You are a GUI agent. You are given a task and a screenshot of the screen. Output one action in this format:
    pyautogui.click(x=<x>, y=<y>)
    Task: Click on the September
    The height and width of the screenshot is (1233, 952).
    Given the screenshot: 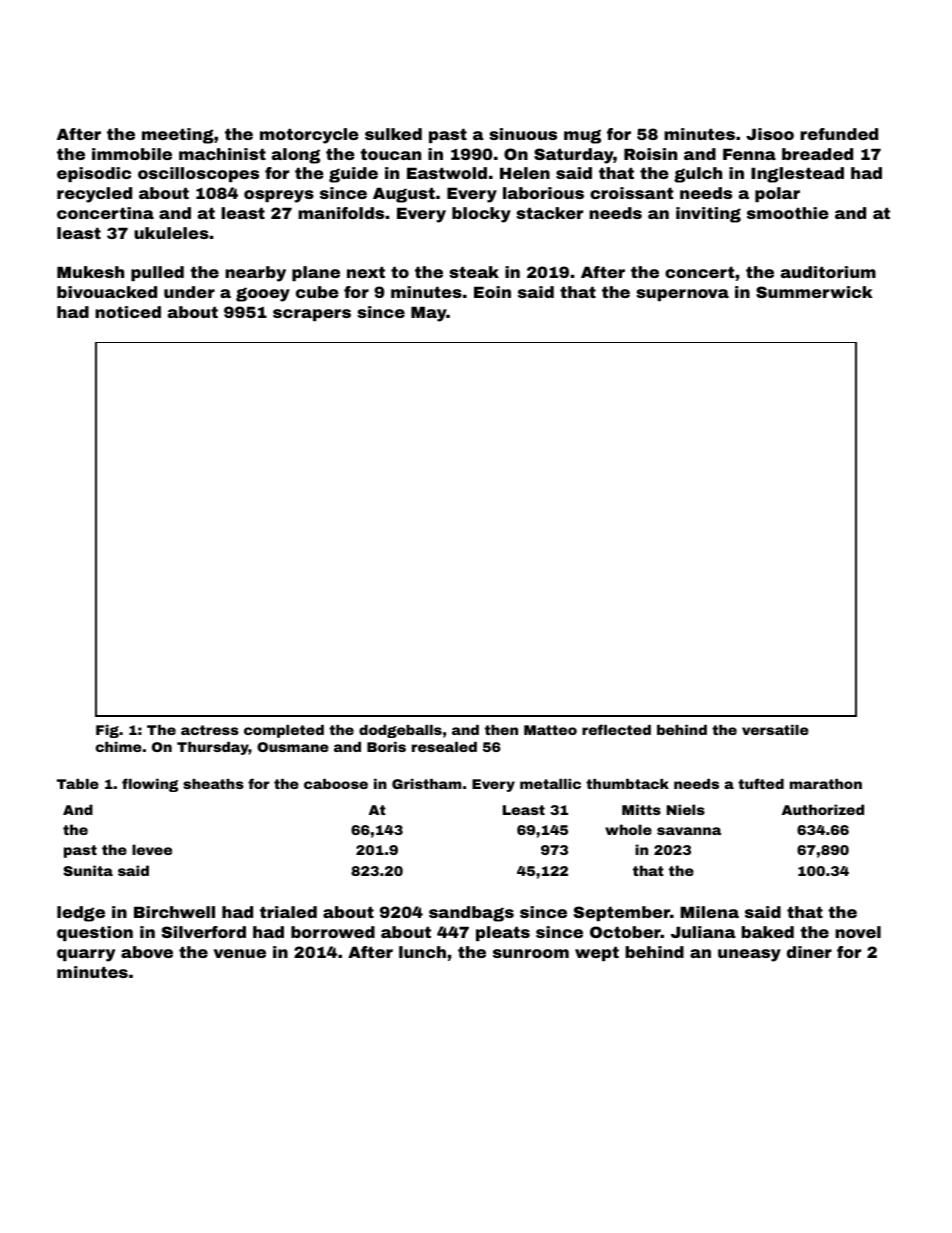 What is the action you would take?
    pyautogui.click(x=622, y=913)
